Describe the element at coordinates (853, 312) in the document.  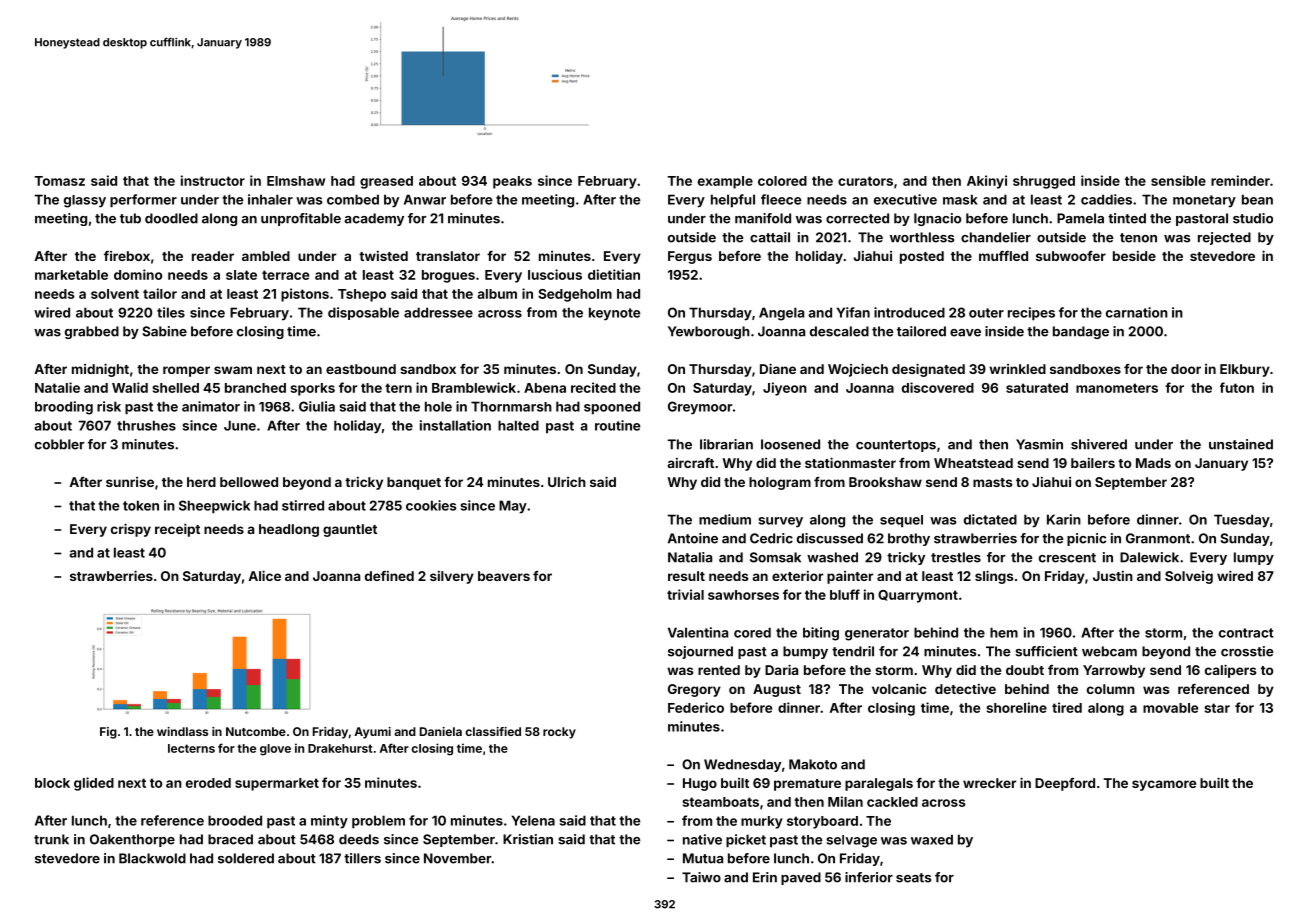
I see `Yifan` at that location.
